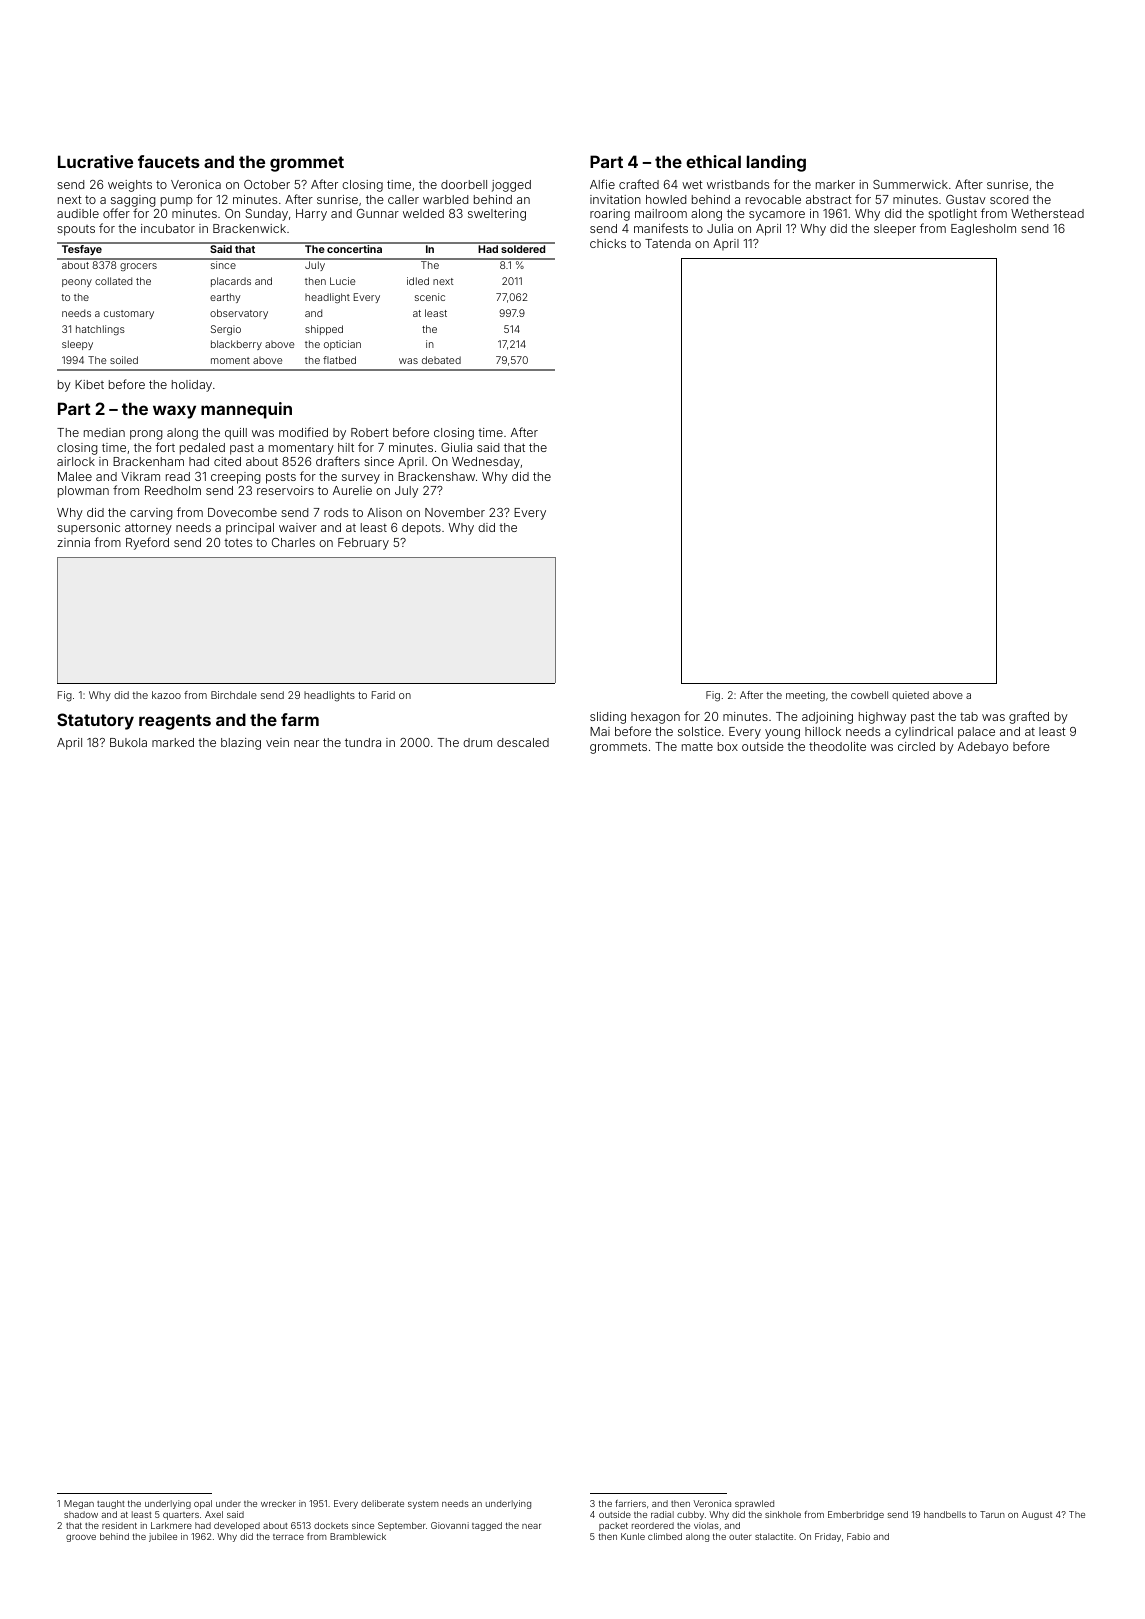 The width and height of the screenshot is (1145, 1619). What do you see at coordinates (477, 742) in the screenshot?
I see `drum` at bounding box center [477, 742].
